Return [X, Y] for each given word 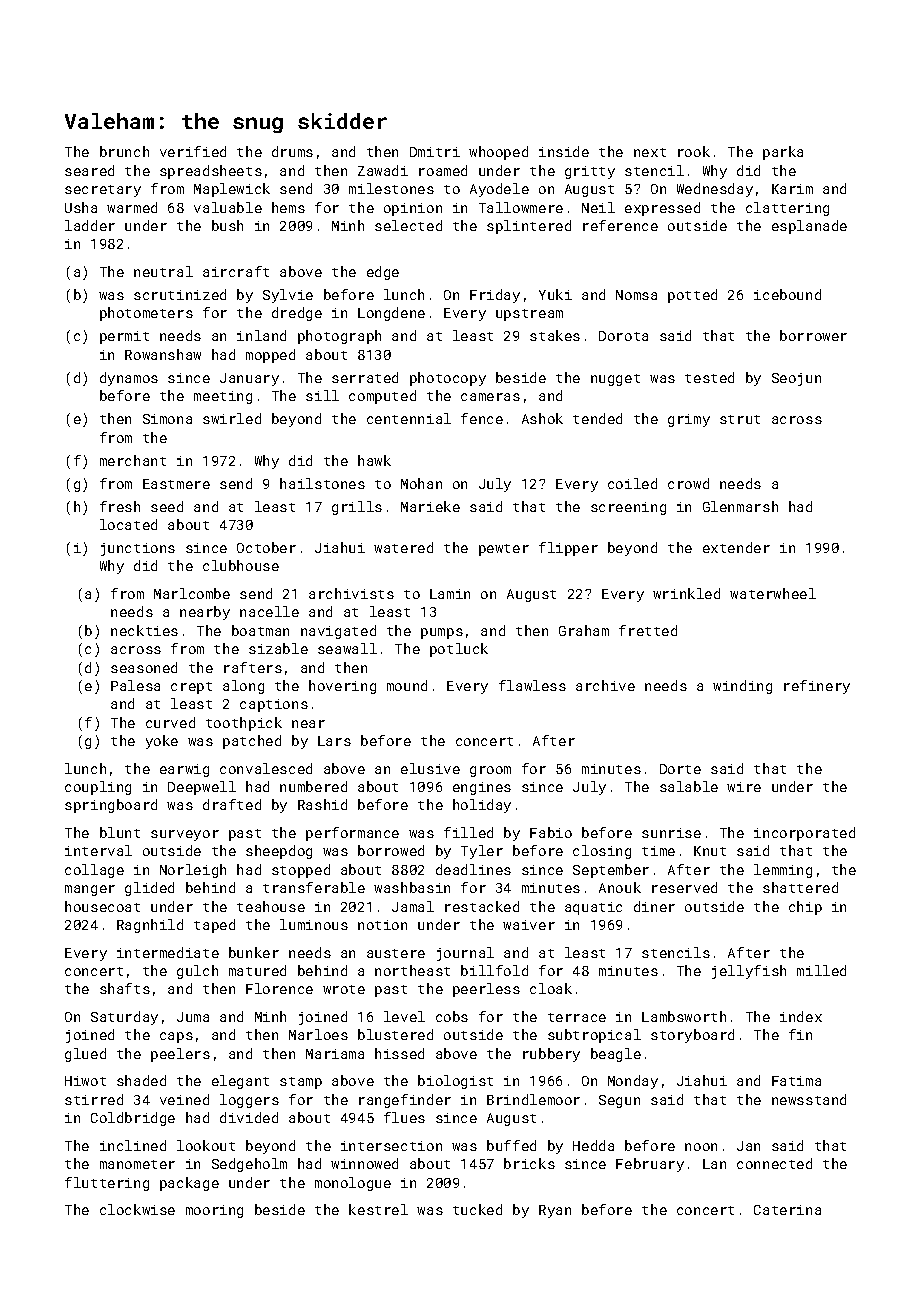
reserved [684, 887]
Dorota [623, 336]
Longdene [391, 314]
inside [564, 151]
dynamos [129, 379]
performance [352, 834]
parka [783, 153]
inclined [133, 1145]
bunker [254, 952]
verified [193, 151]
